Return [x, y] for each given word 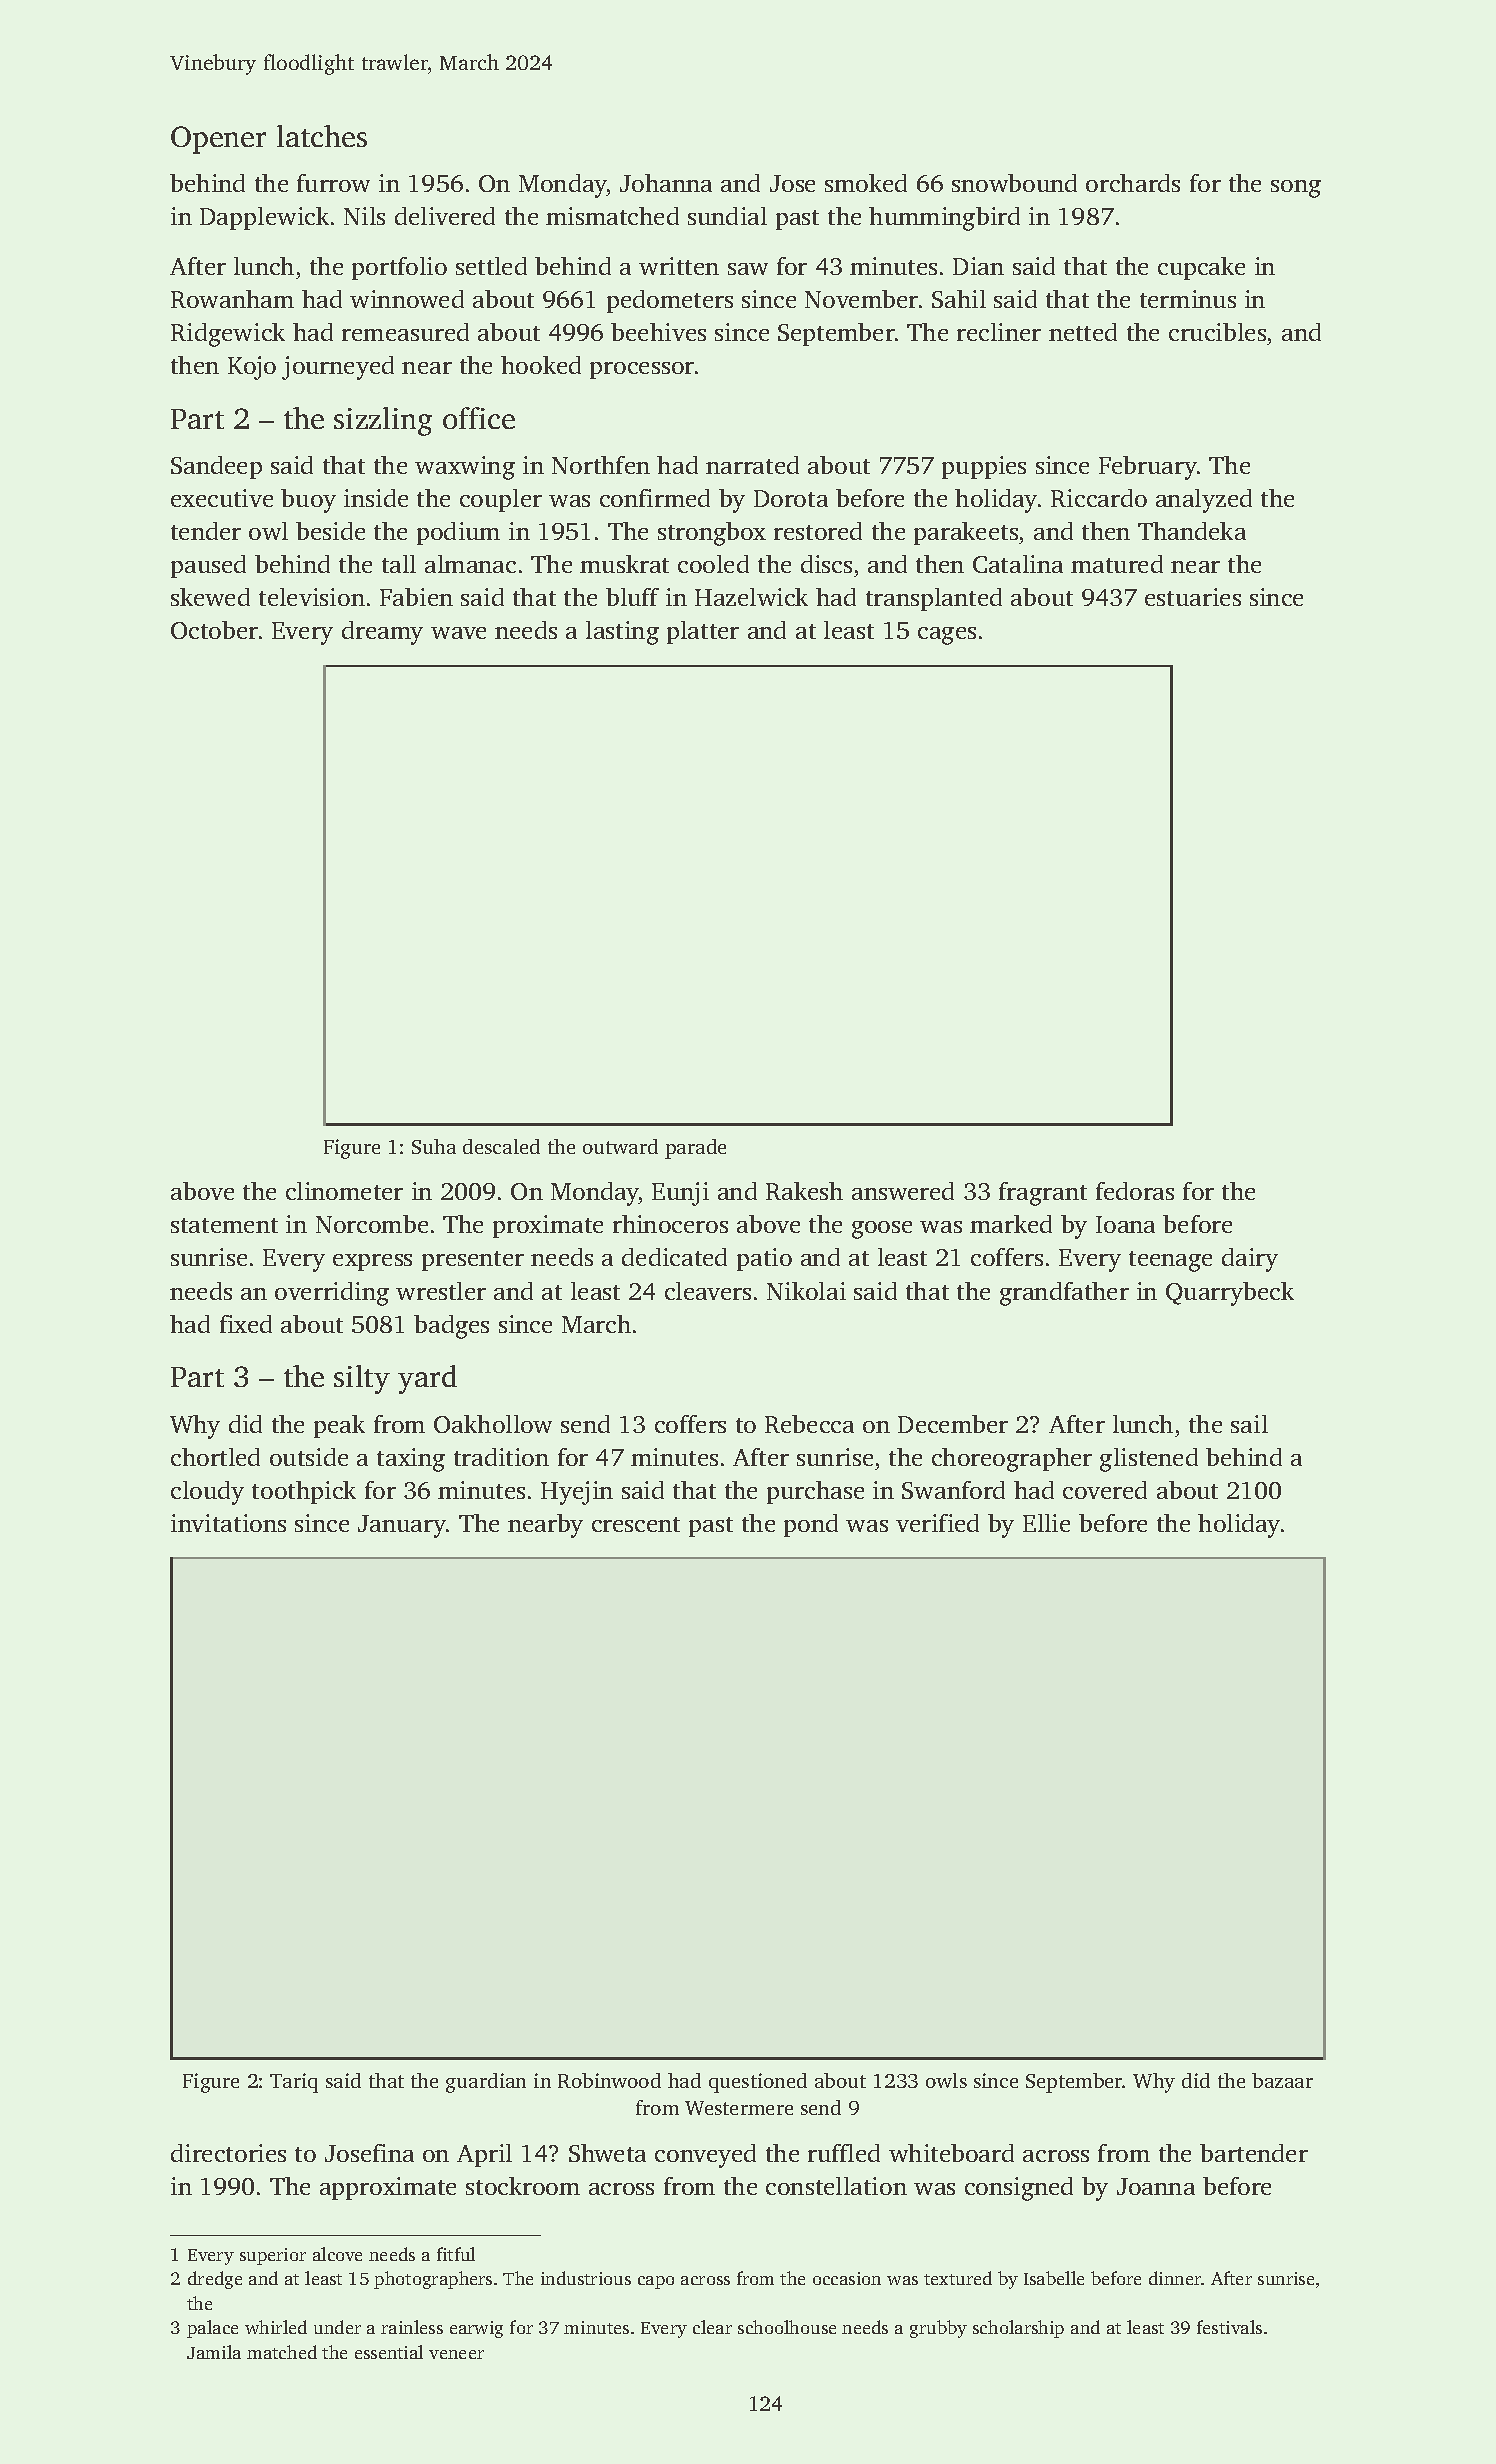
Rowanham [232, 299]
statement [224, 1225]
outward [620, 1146]
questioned [758, 2083]
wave [458, 633]
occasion [847, 2278]
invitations [228, 1523]
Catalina [1018, 564]
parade [695, 1149]
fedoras [1135, 1191]
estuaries [1193, 597]
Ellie [1046, 1523]
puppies [984, 467]
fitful [456, 2254]
